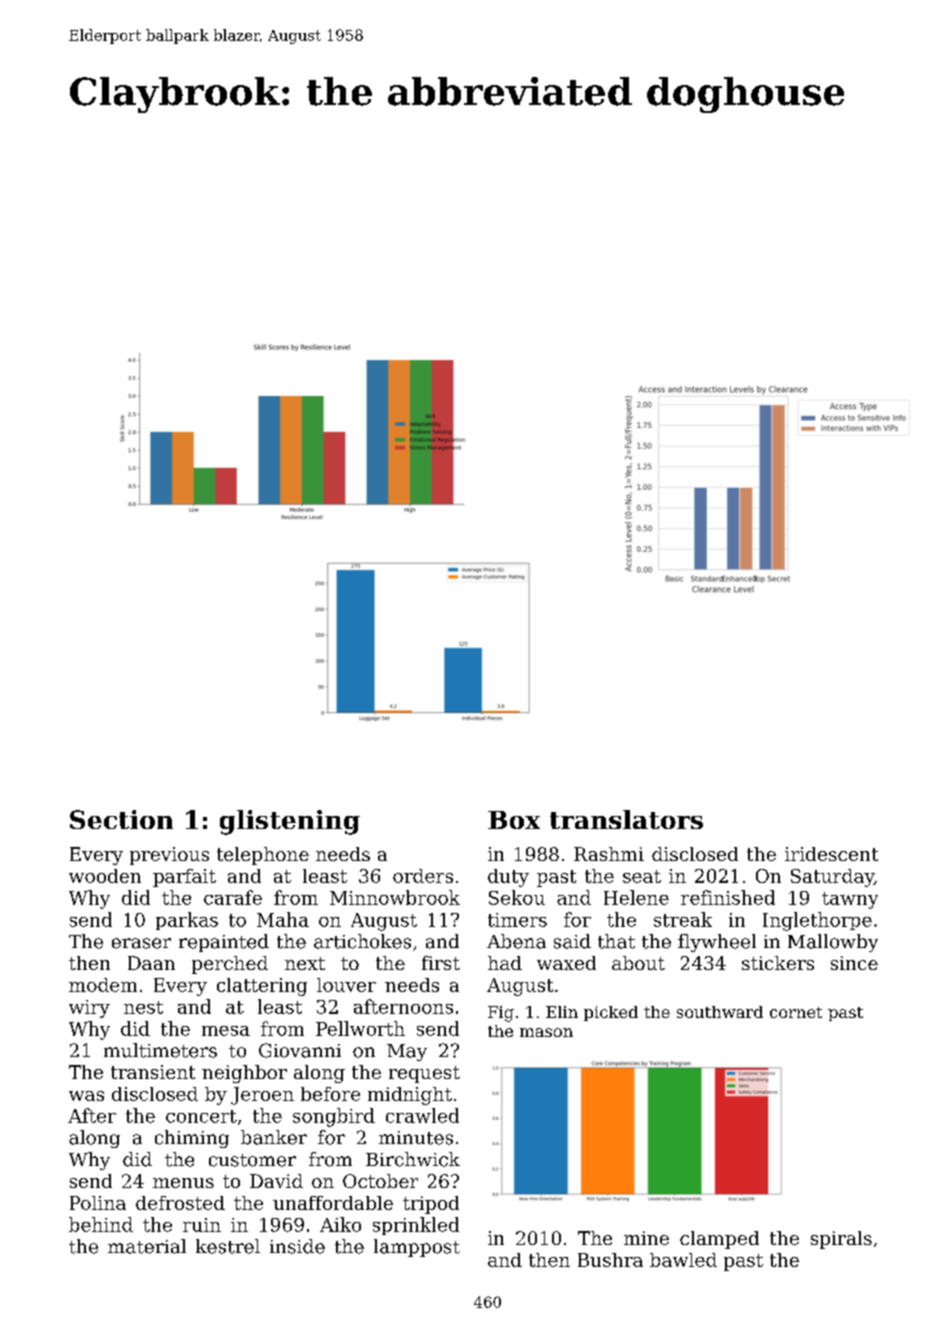 Image resolution: width=947 pixels, height=1344 pixels. What do you see at coordinates (141, 943) in the image?
I see `eraser` at bounding box center [141, 943].
